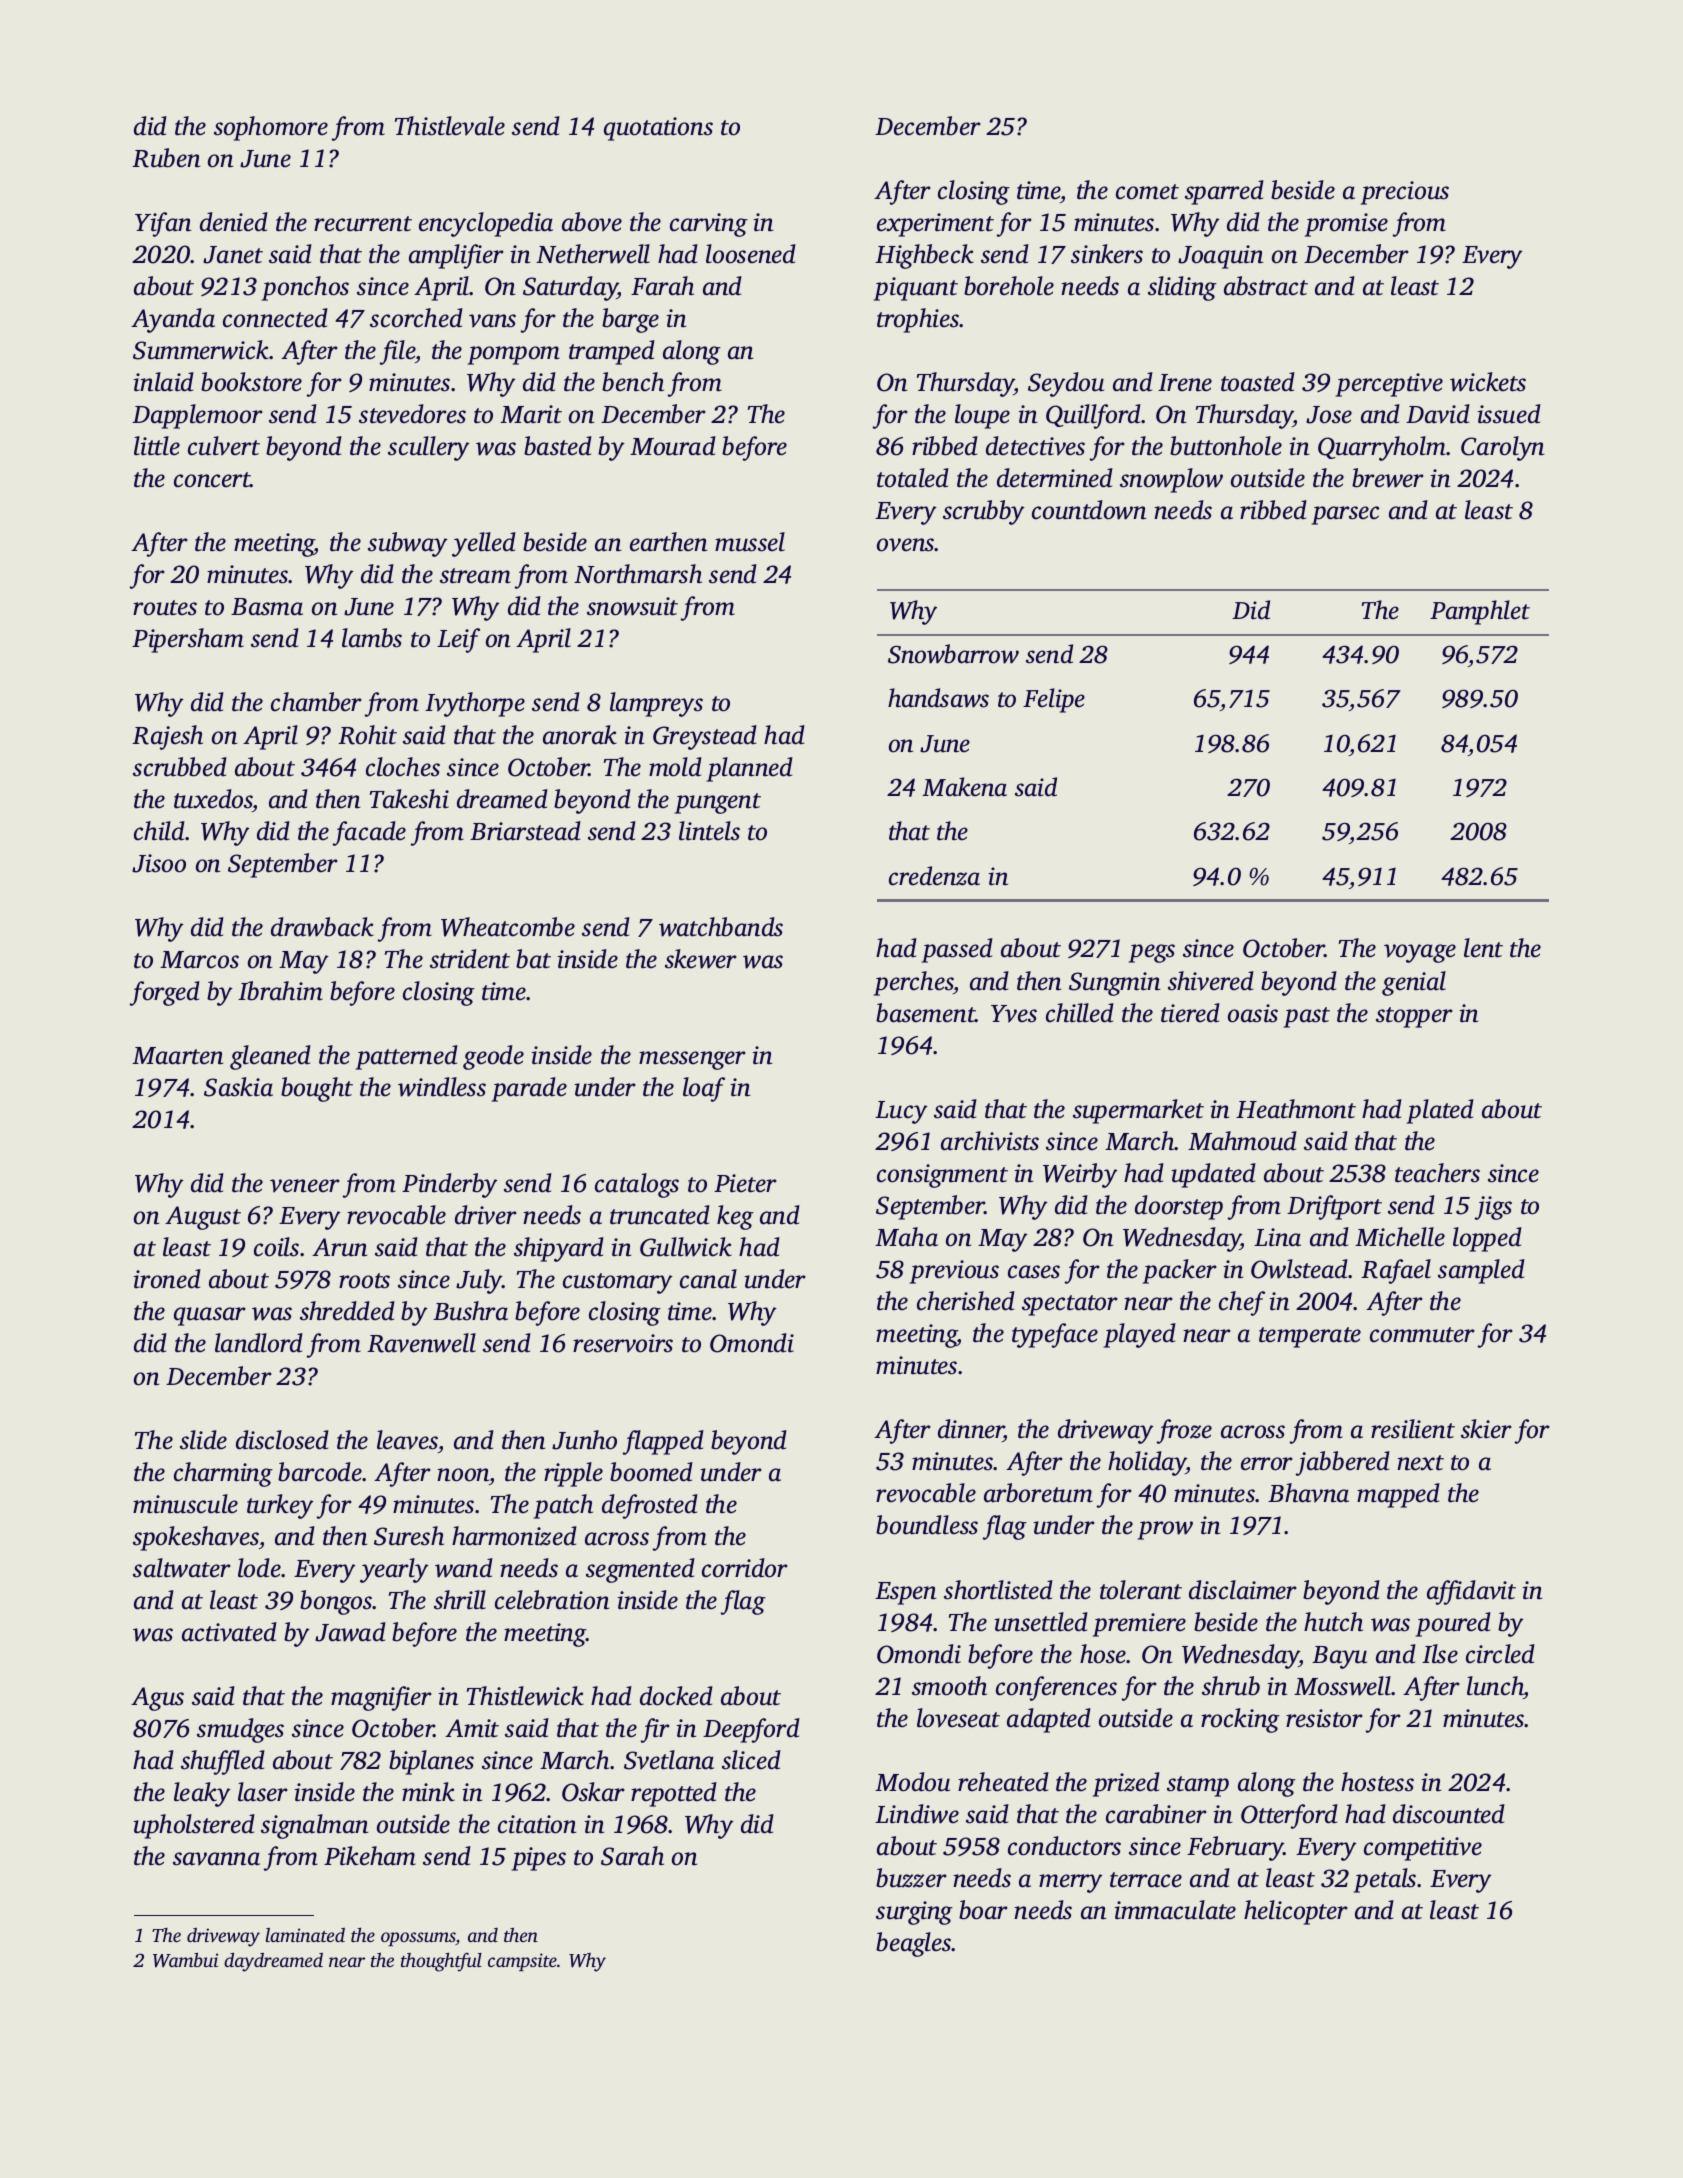 The width and height of the screenshot is (1683, 2178). What do you see at coordinates (953, 654) in the screenshot?
I see `Snowbarrow` at bounding box center [953, 654].
